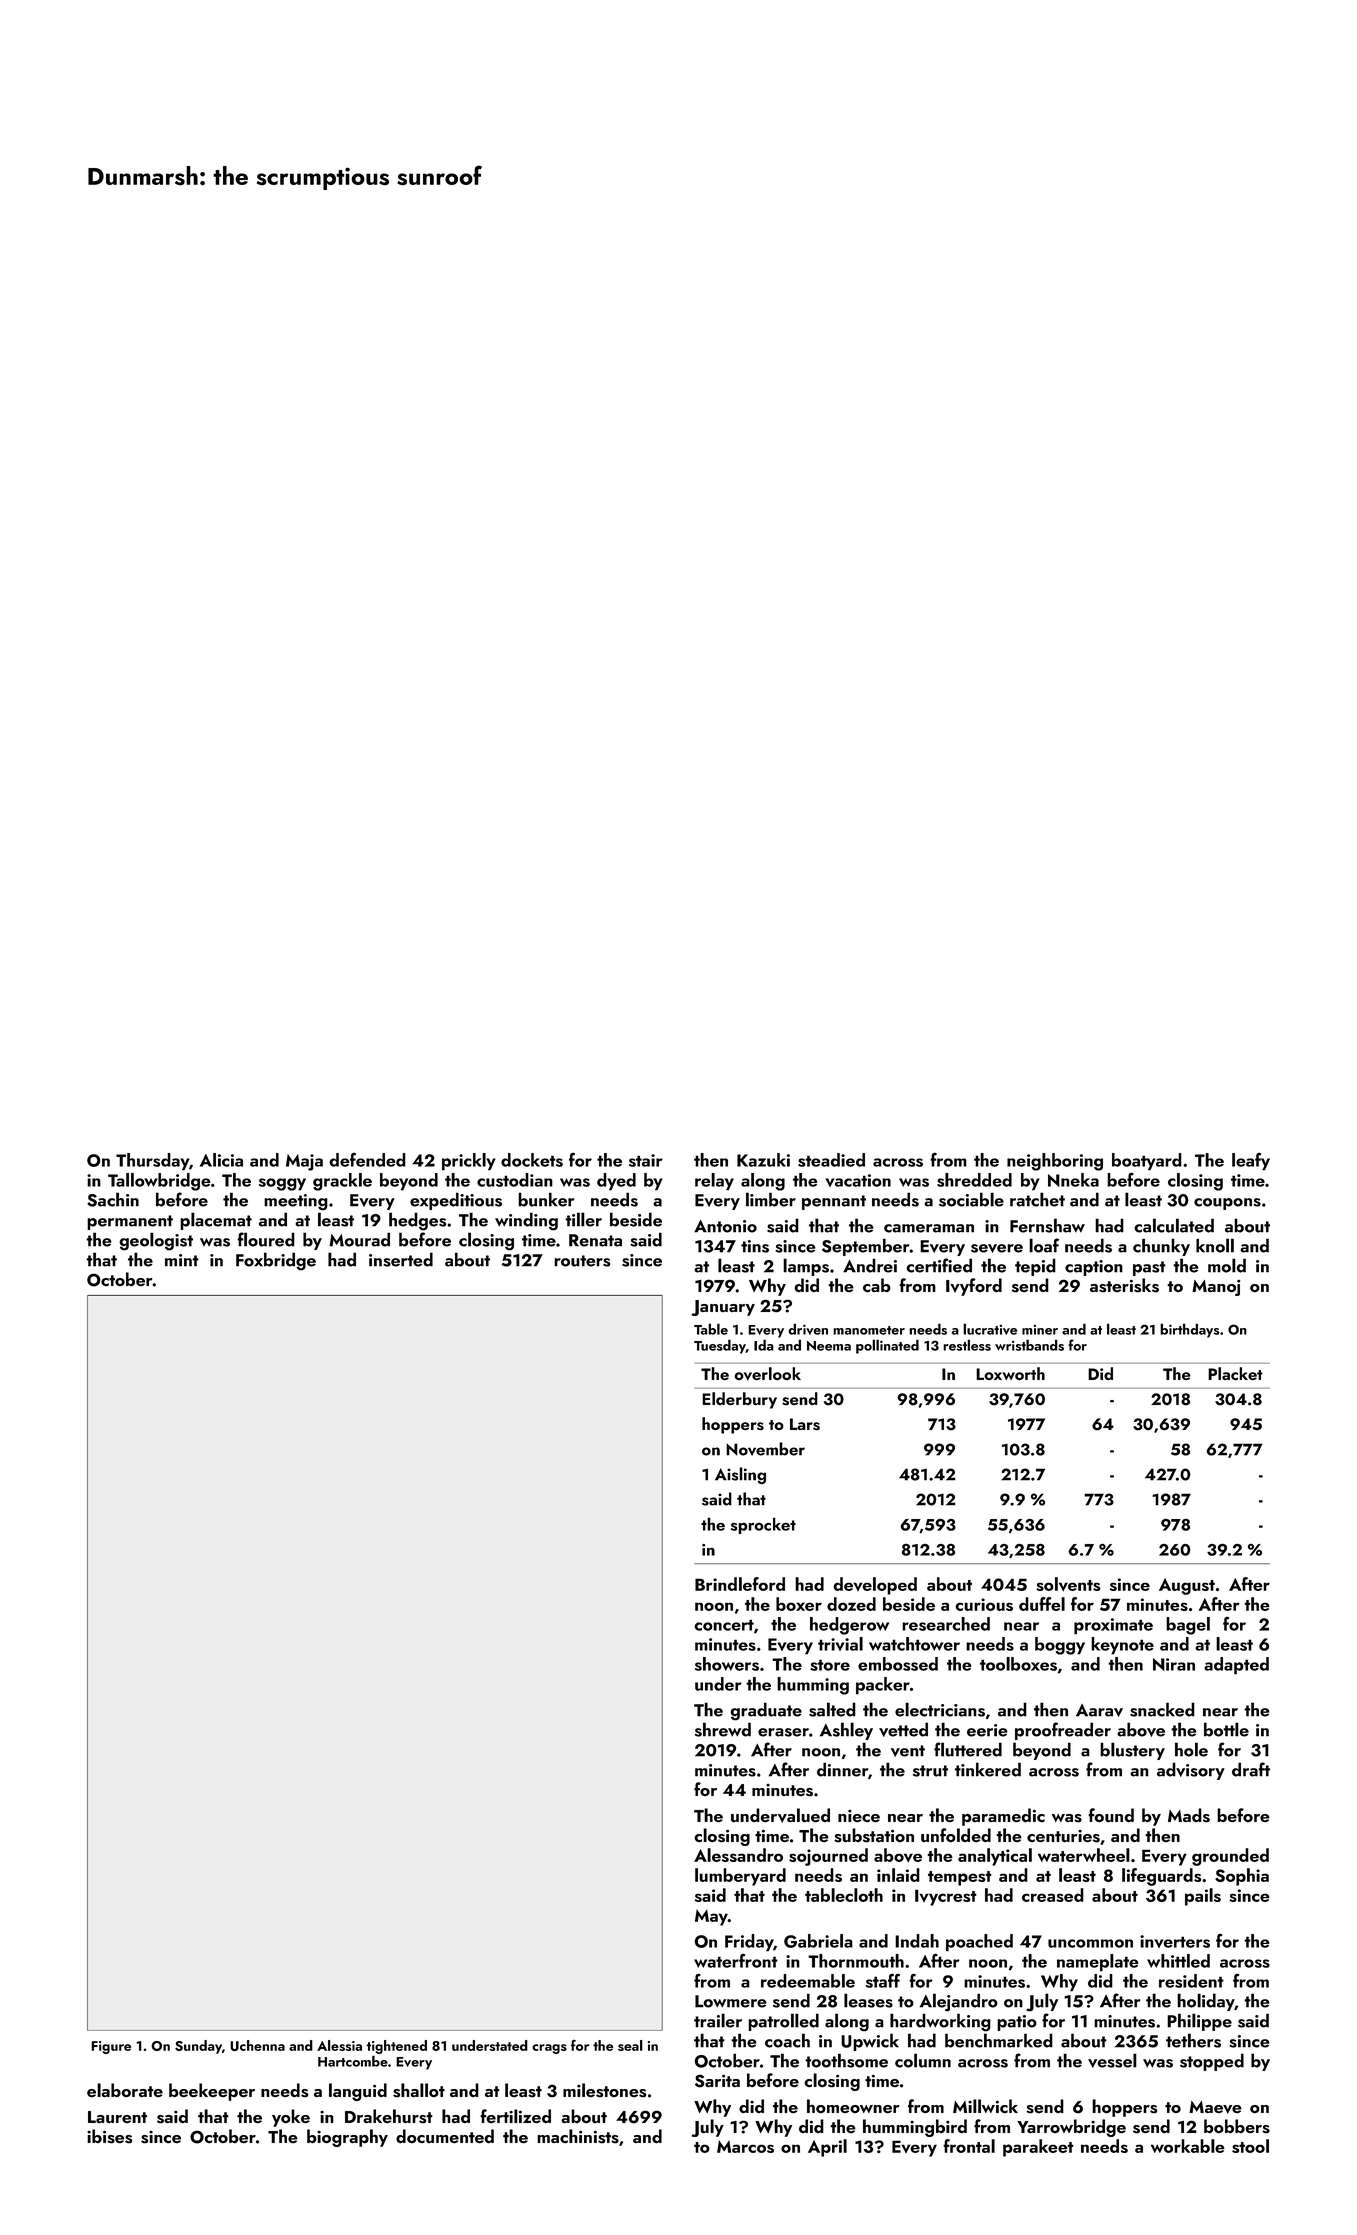 This page has width=1357, height=2235. I want to click on workable, so click(1188, 2146).
